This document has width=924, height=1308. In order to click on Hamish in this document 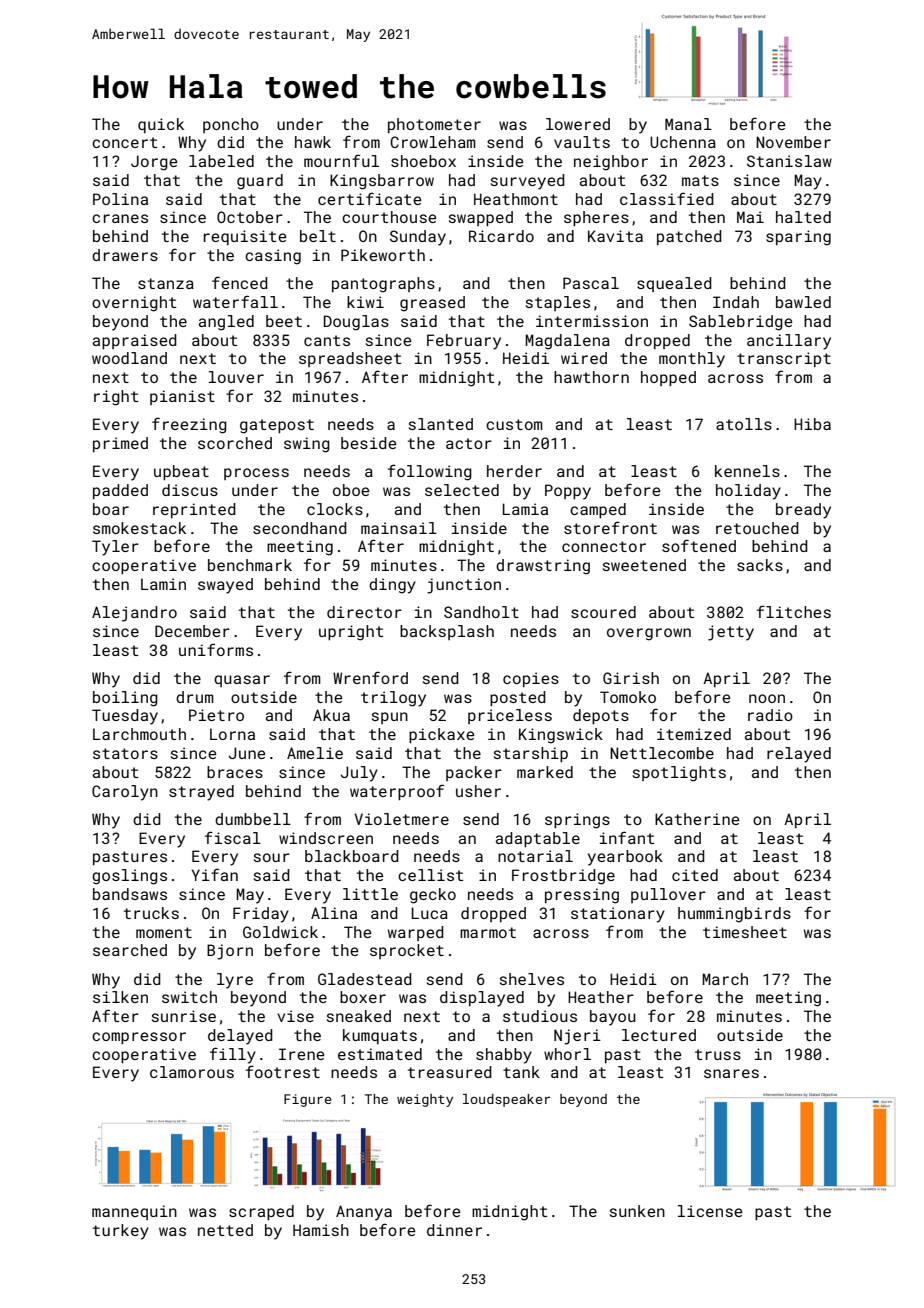, I will do `click(321, 1230)`.
